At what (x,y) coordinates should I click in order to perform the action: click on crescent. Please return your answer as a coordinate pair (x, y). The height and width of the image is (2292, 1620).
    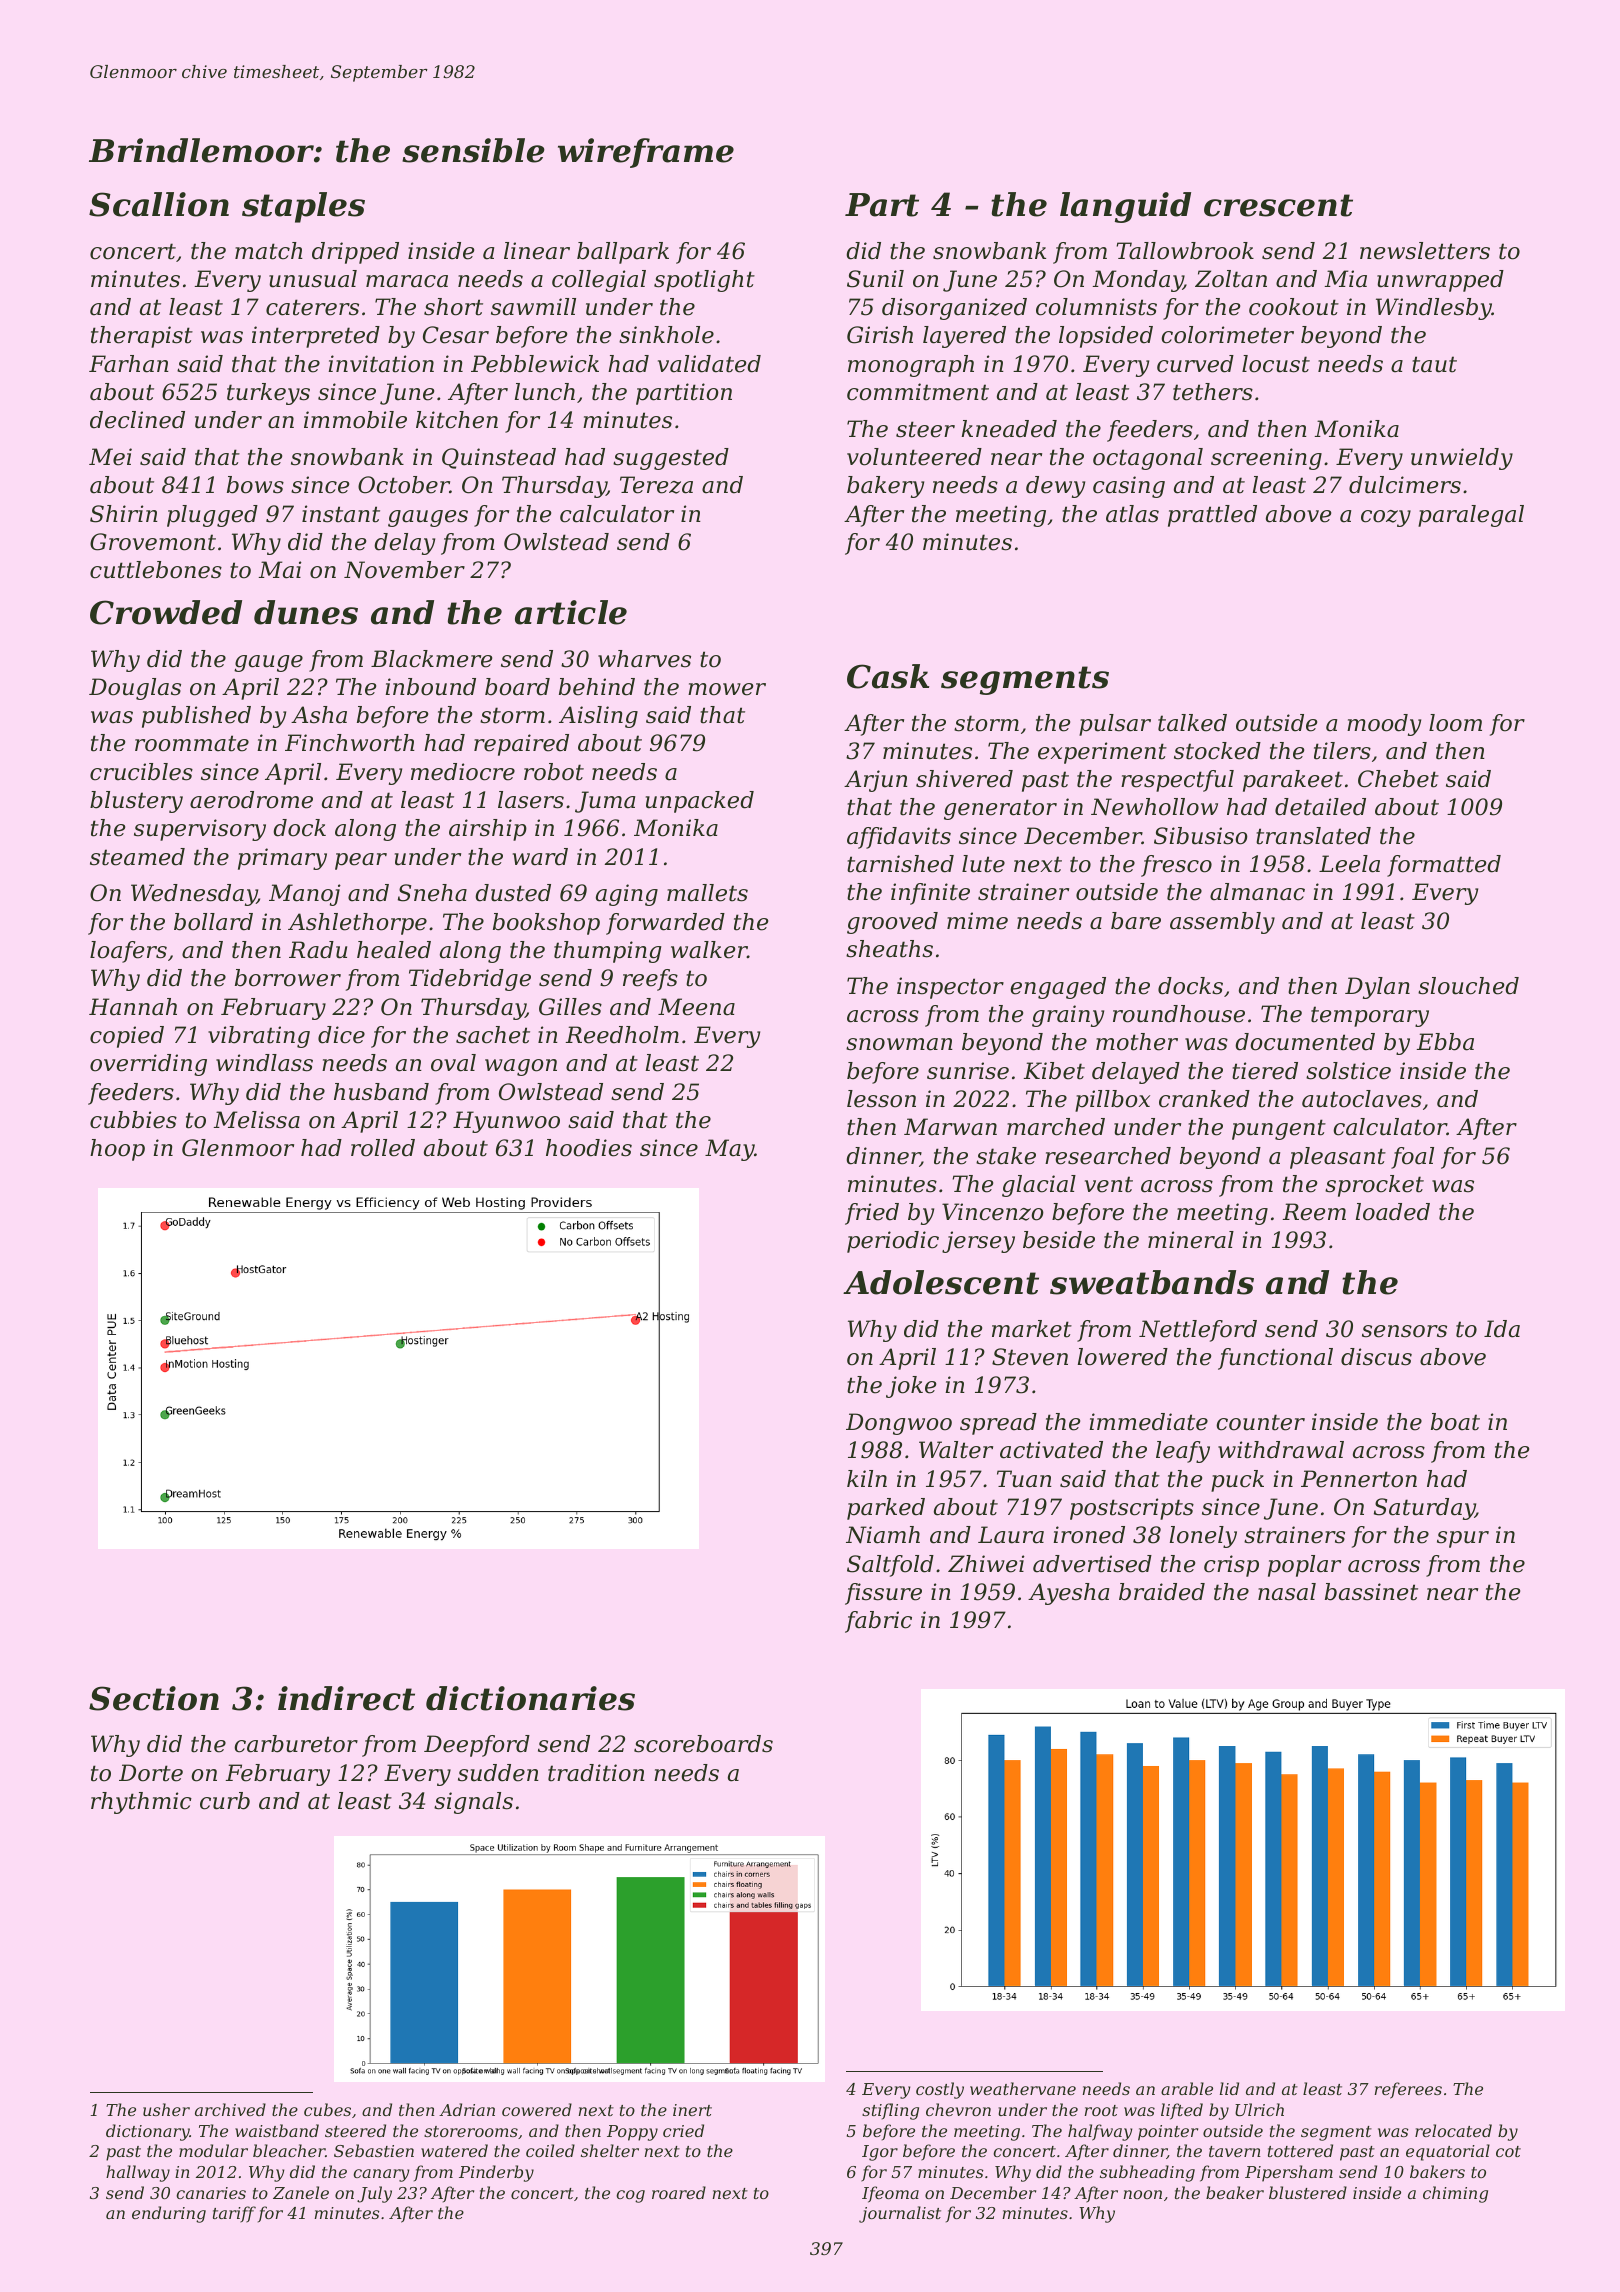
    Looking at the image, I should click on (1278, 205).
